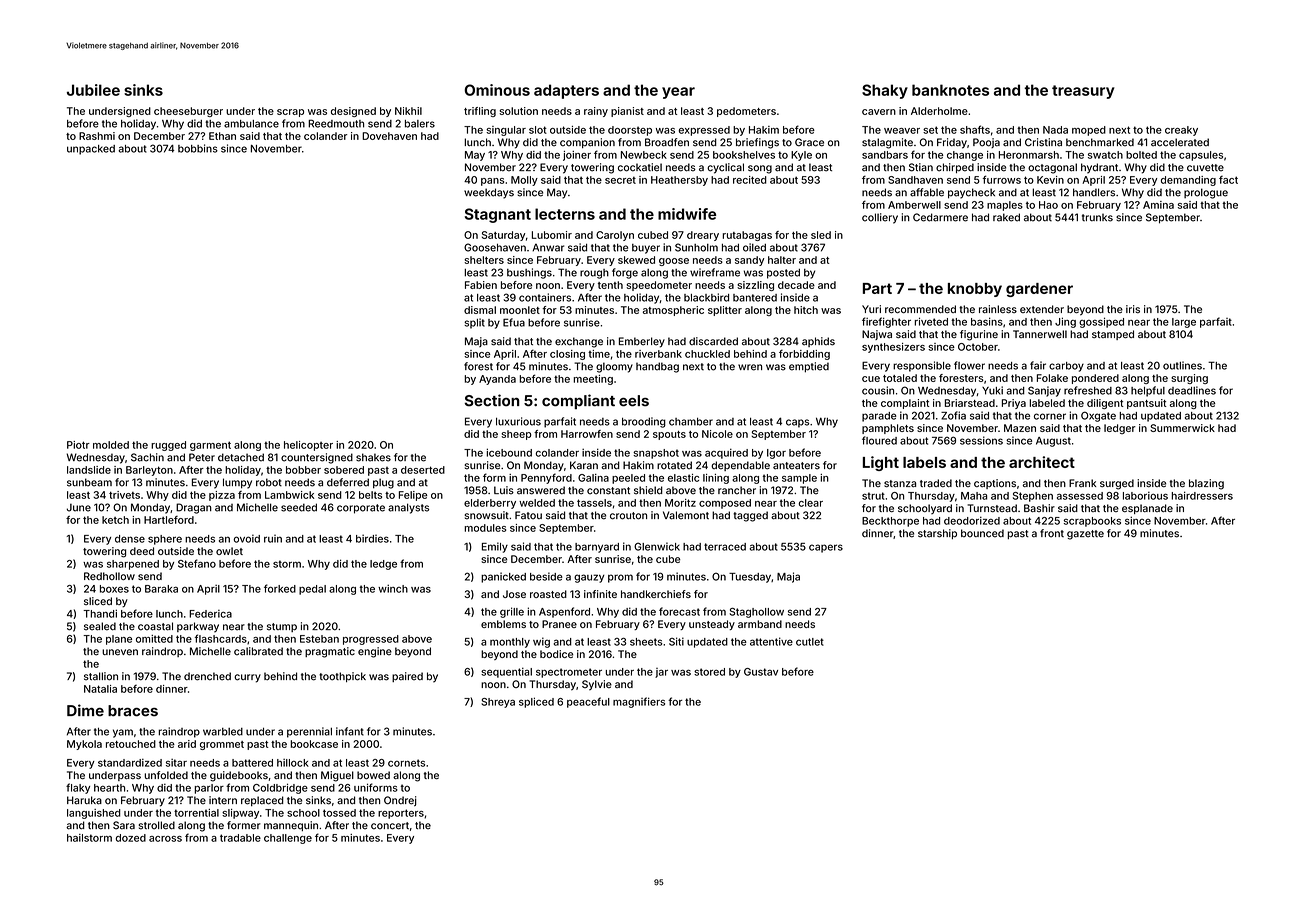  Describe the element at coordinates (1147, 509) in the screenshot. I see `esplanade` at that location.
